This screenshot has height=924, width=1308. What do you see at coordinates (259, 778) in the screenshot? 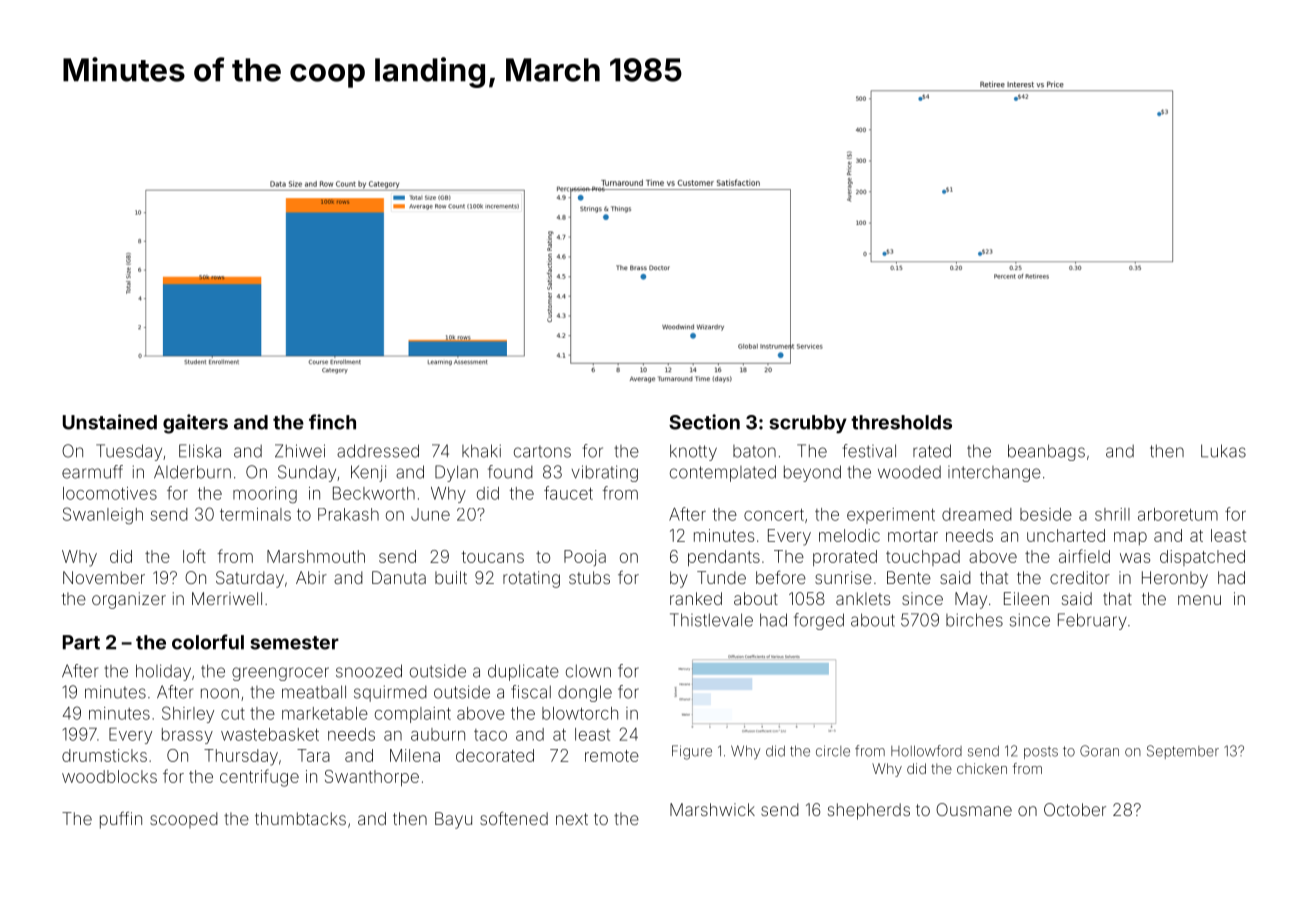
I see `centrifuge` at bounding box center [259, 778].
